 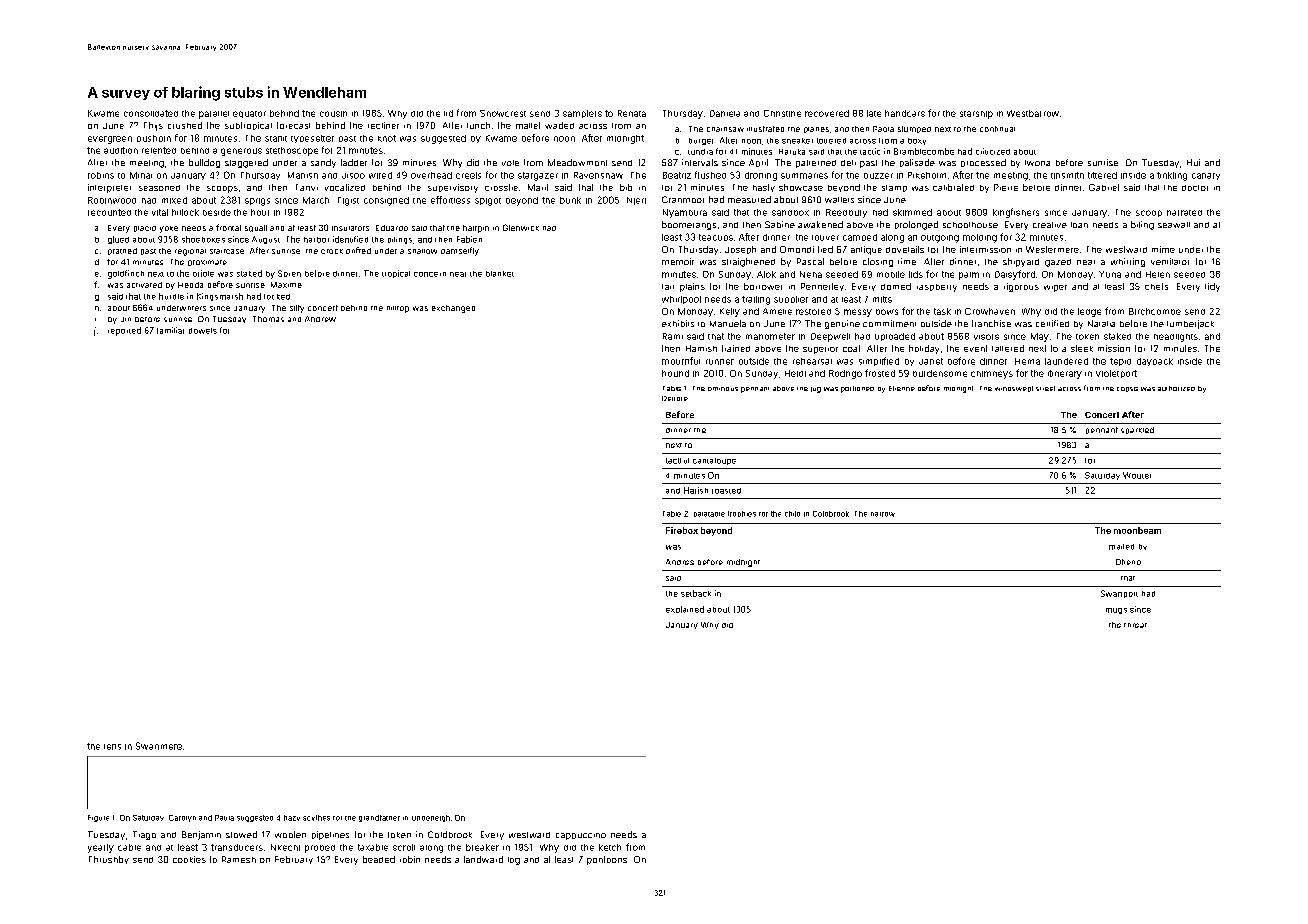 What do you see at coordinates (827, 113) in the page?
I see `recovered` at bounding box center [827, 113].
